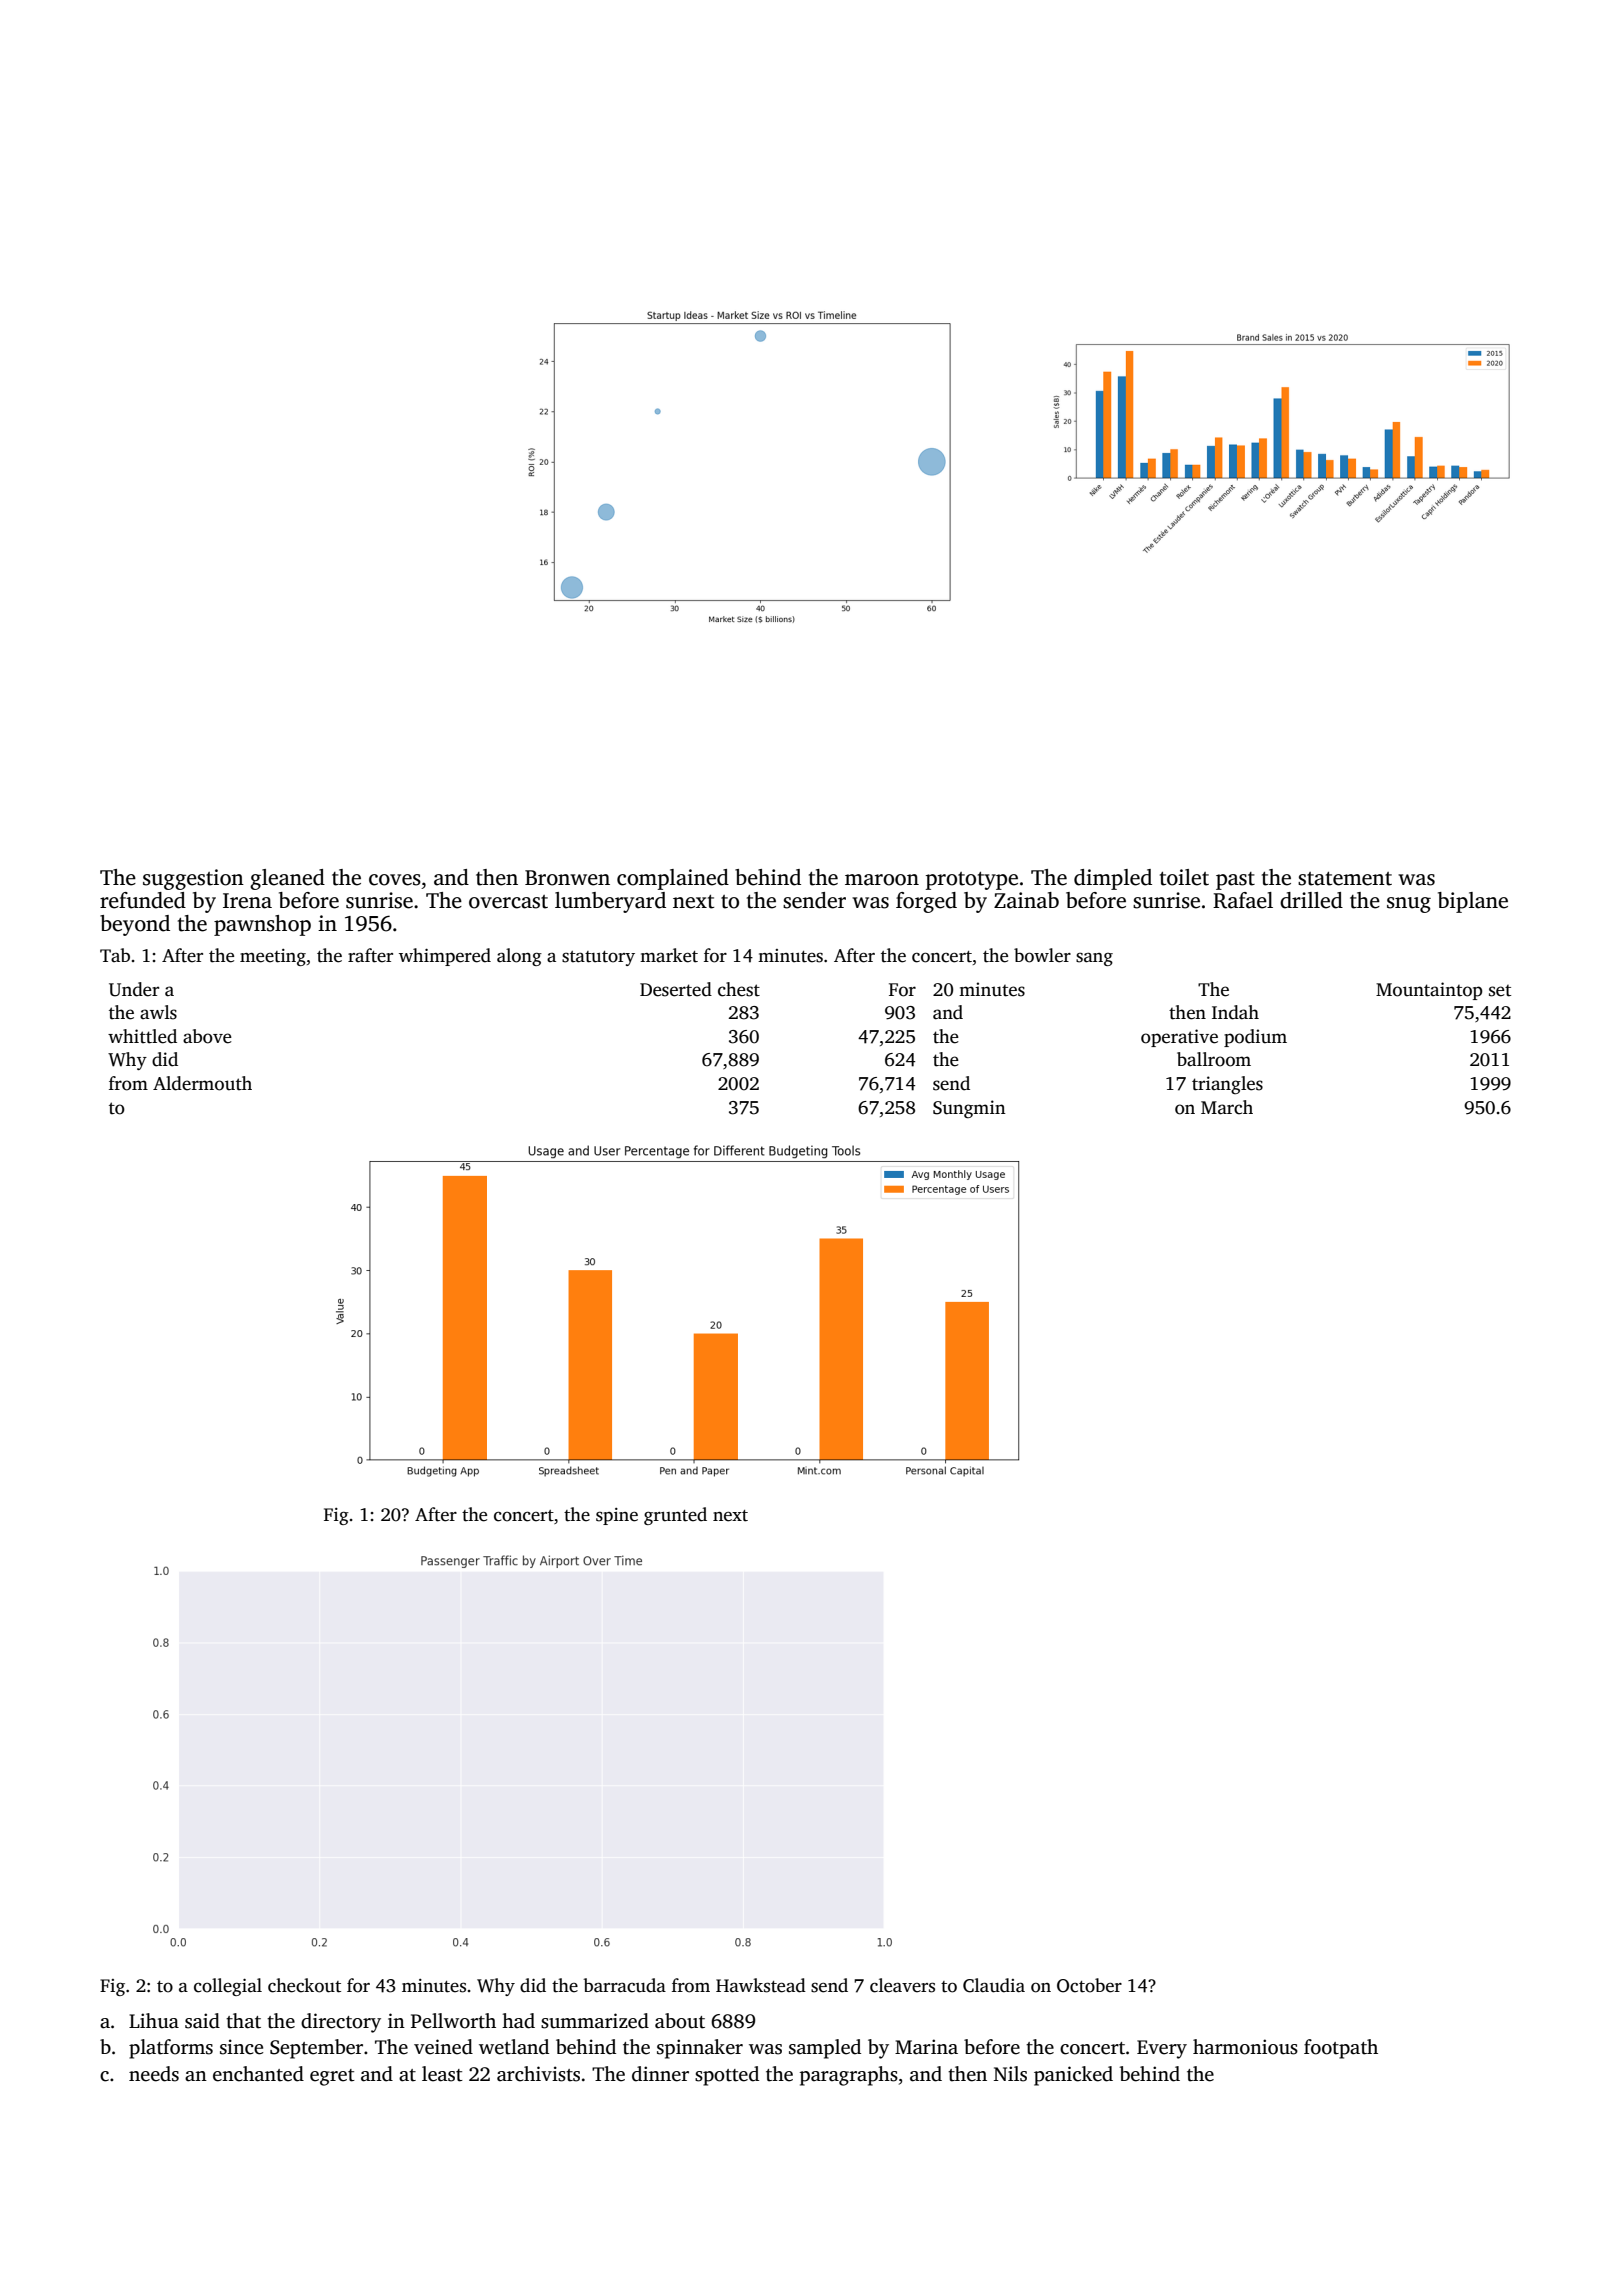  What do you see at coordinates (202, 1083) in the page?
I see `Aldermouth` at bounding box center [202, 1083].
